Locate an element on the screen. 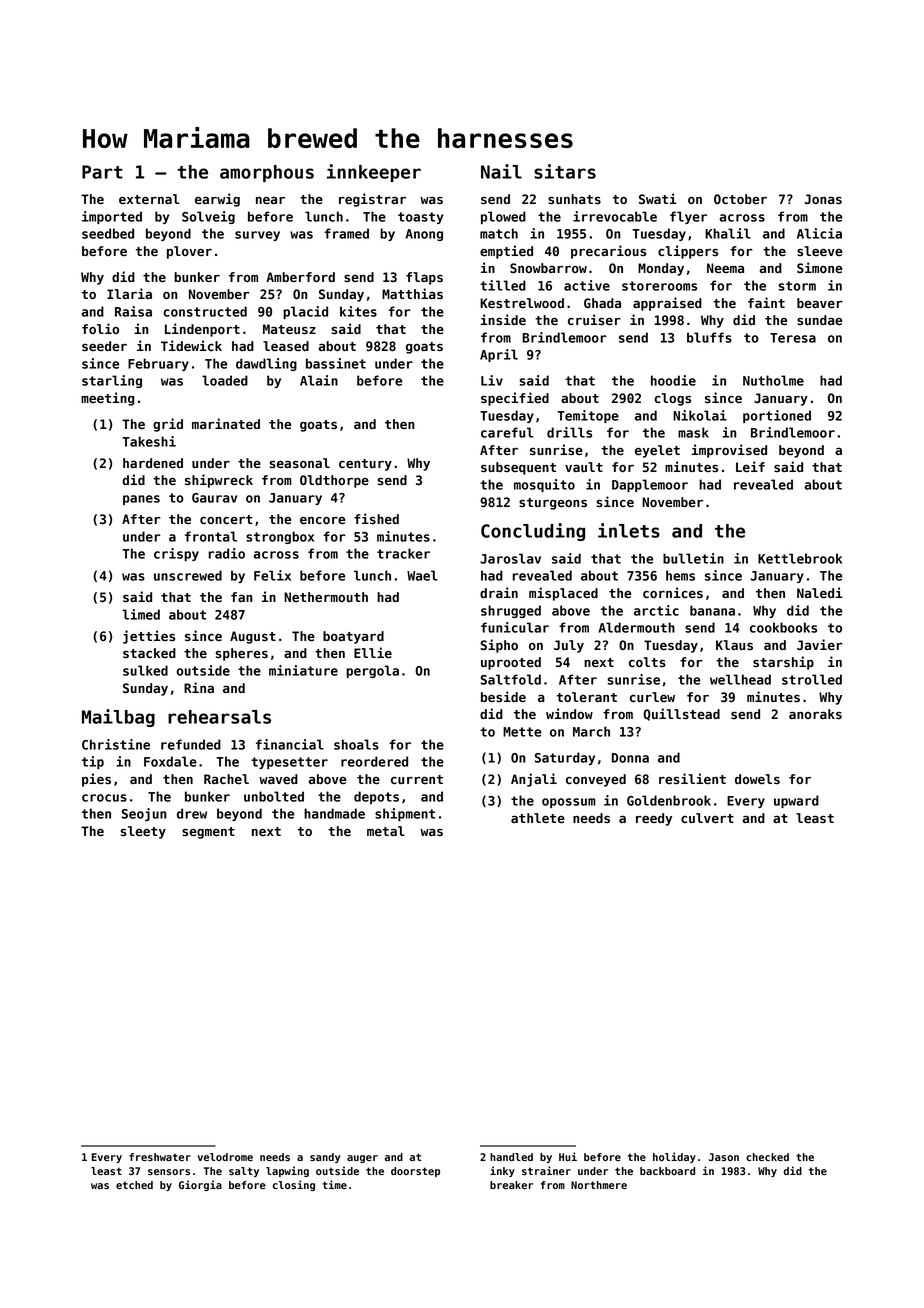  clippers is located at coordinates (688, 252).
